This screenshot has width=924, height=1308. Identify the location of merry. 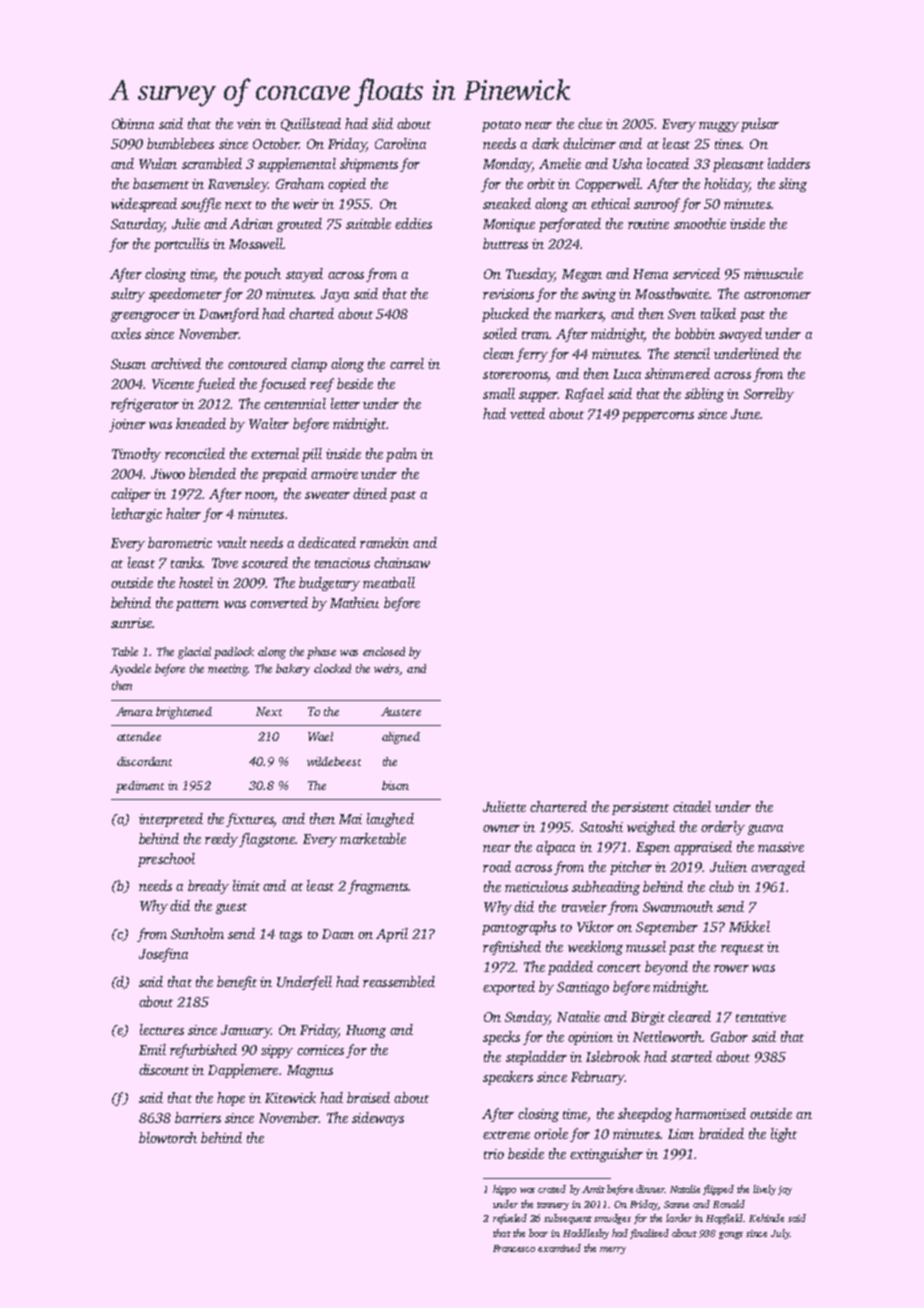
(613, 1250).
